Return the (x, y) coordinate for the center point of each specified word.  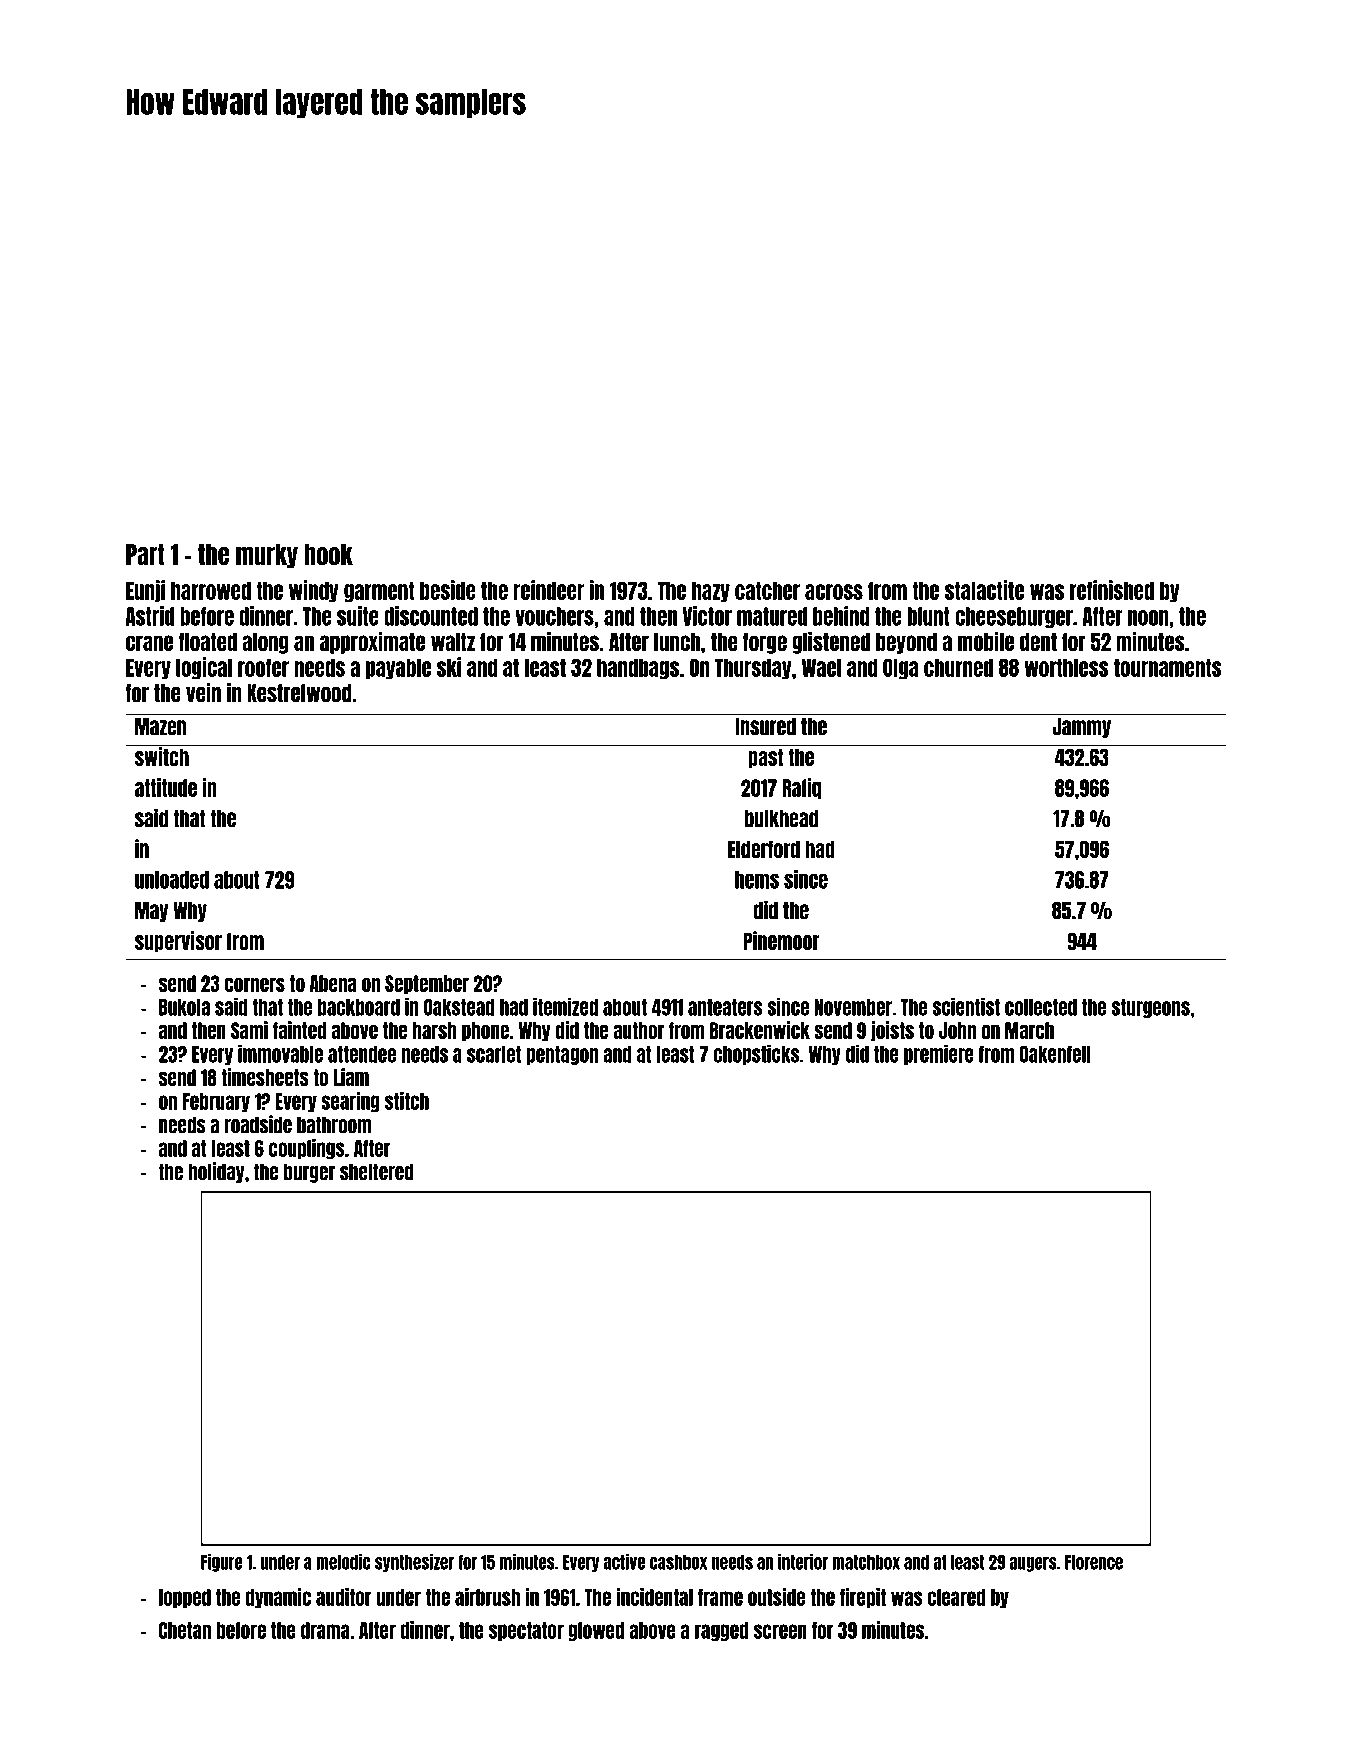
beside (448, 590)
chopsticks (757, 1055)
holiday (216, 1172)
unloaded (172, 880)
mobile (986, 641)
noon (1148, 618)
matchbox (866, 1562)
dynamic (278, 1598)
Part (145, 554)
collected (1041, 1007)
